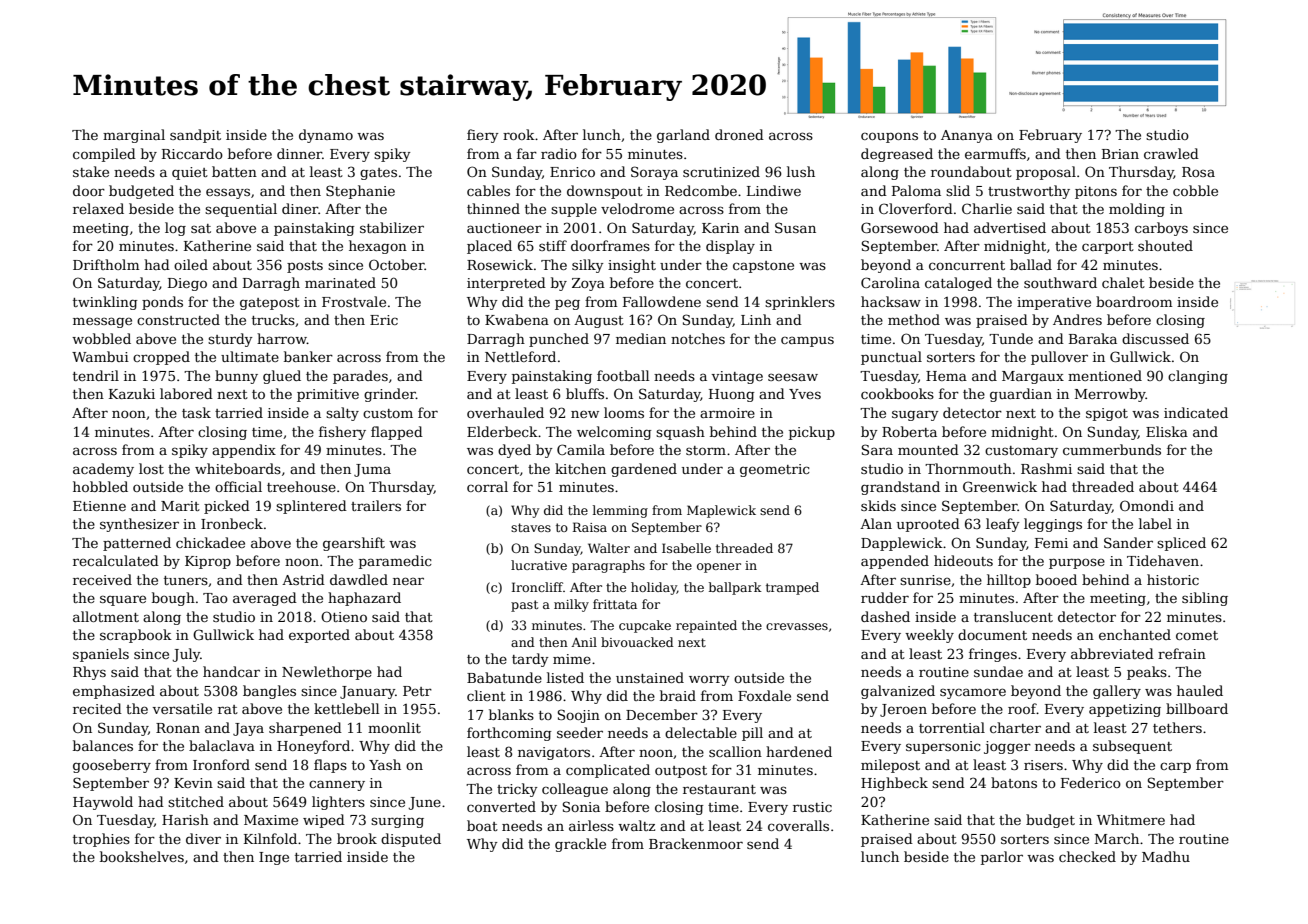 This image has width=1308, height=924. What do you see at coordinates (574, 210) in the image?
I see `supple` at bounding box center [574, 210].
